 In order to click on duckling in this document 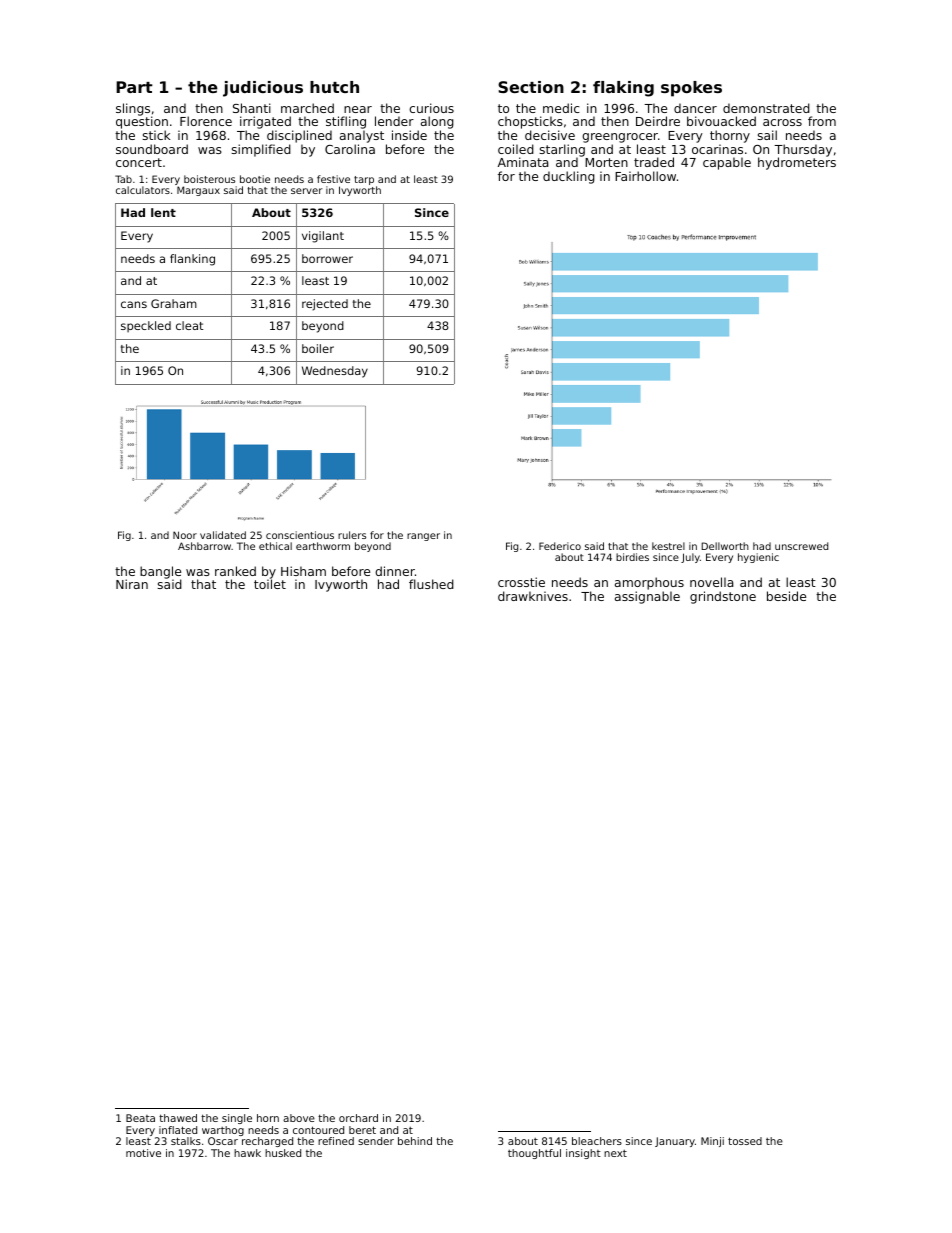, I will do `click(569, 177)`.
